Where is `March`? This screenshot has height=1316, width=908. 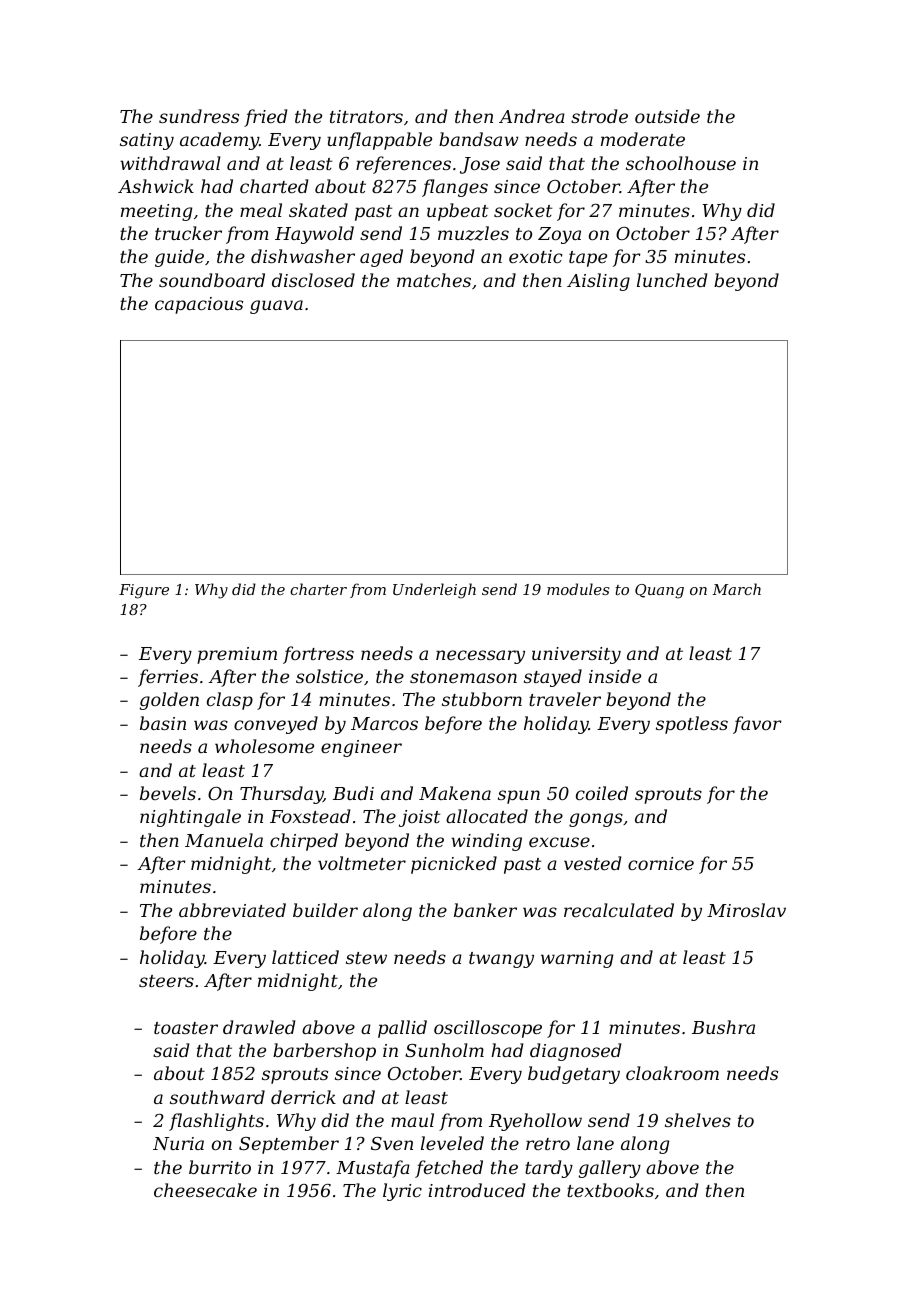 March is located at coordinates (736, 589).
